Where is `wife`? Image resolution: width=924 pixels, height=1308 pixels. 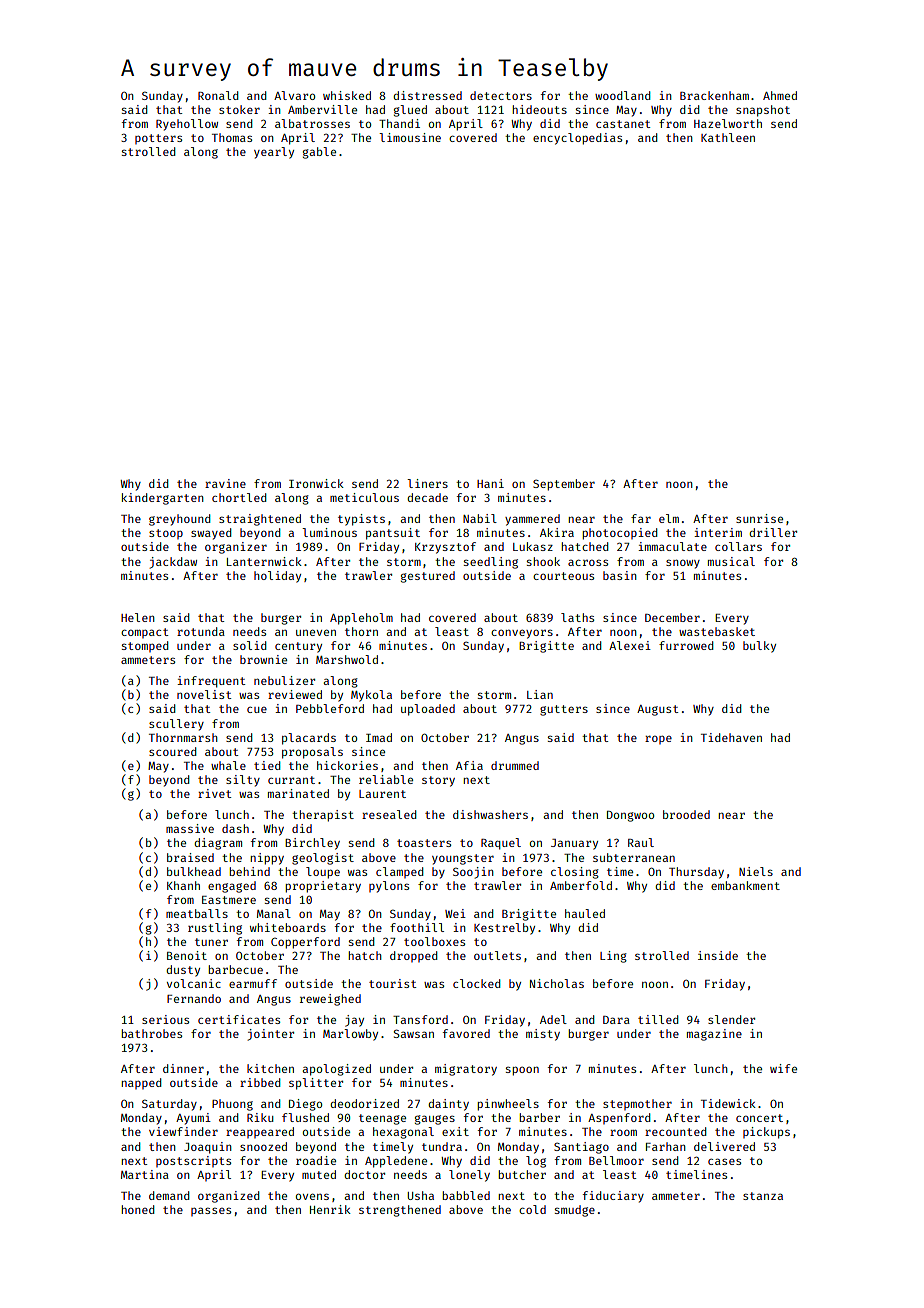 wife is located at coordinates (783, 1068).
